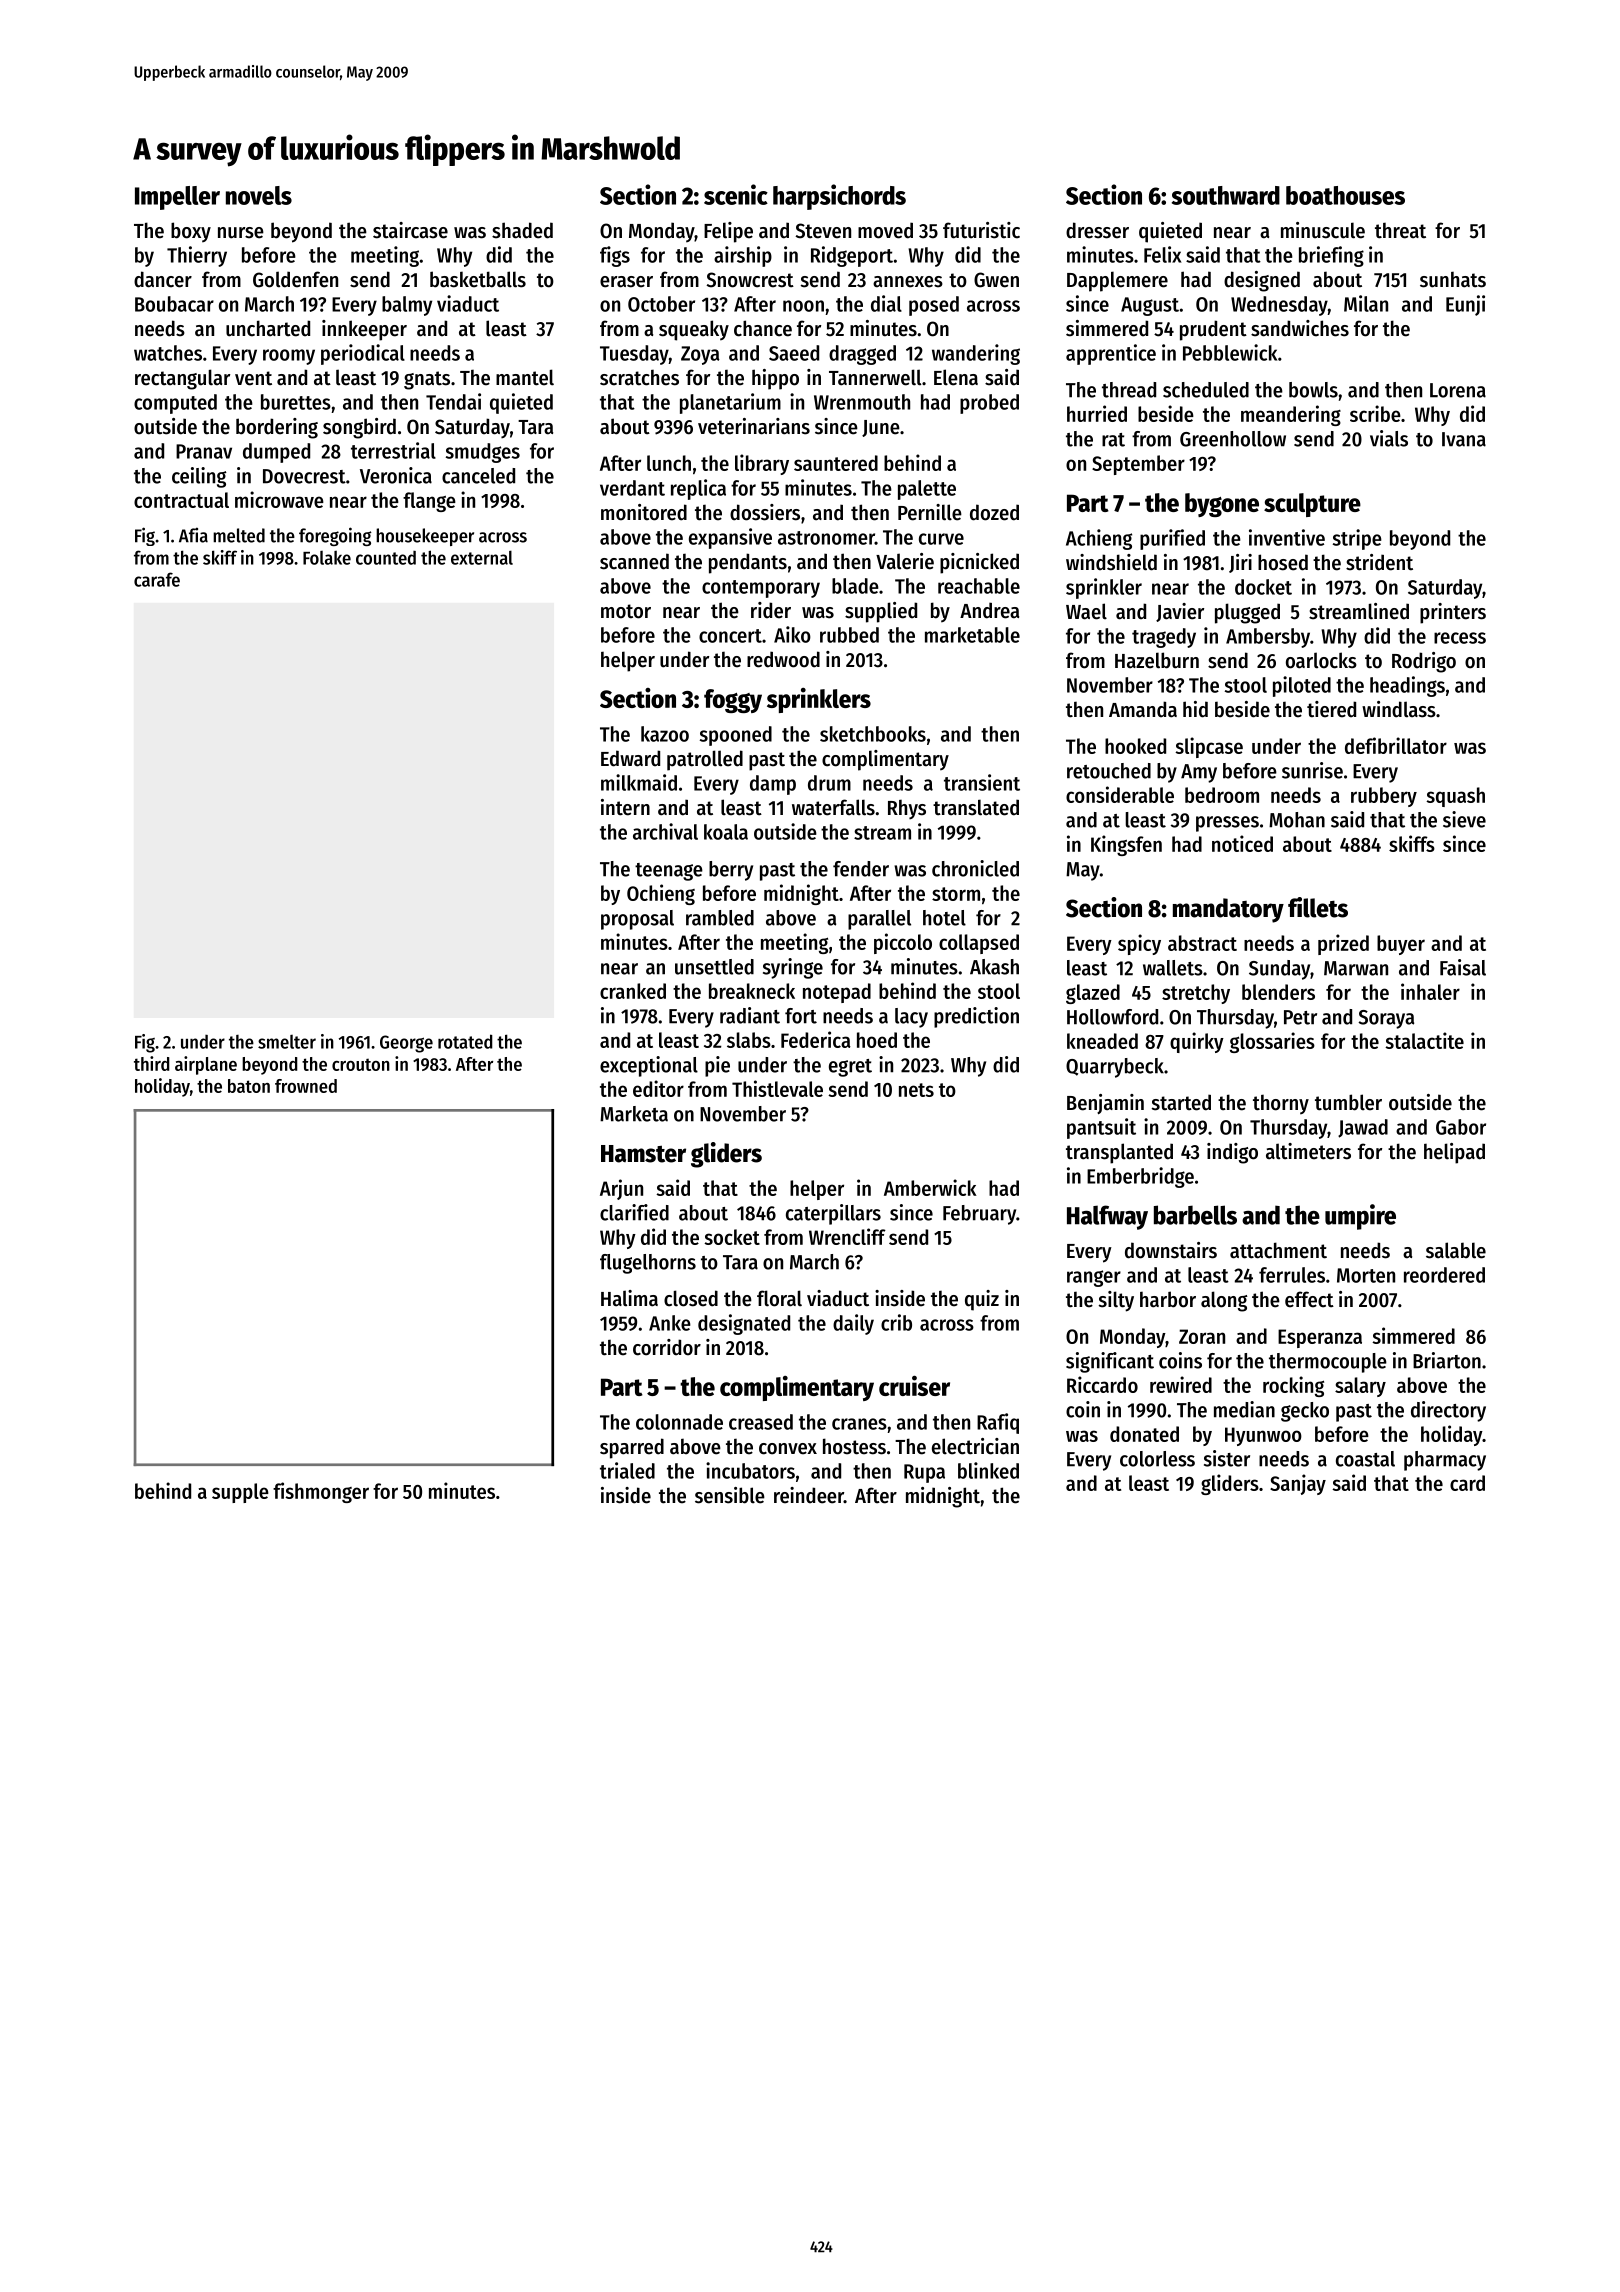  Describe the element at coordinates (988, 1470) in the screenshot. I see `blinked` at that location.
